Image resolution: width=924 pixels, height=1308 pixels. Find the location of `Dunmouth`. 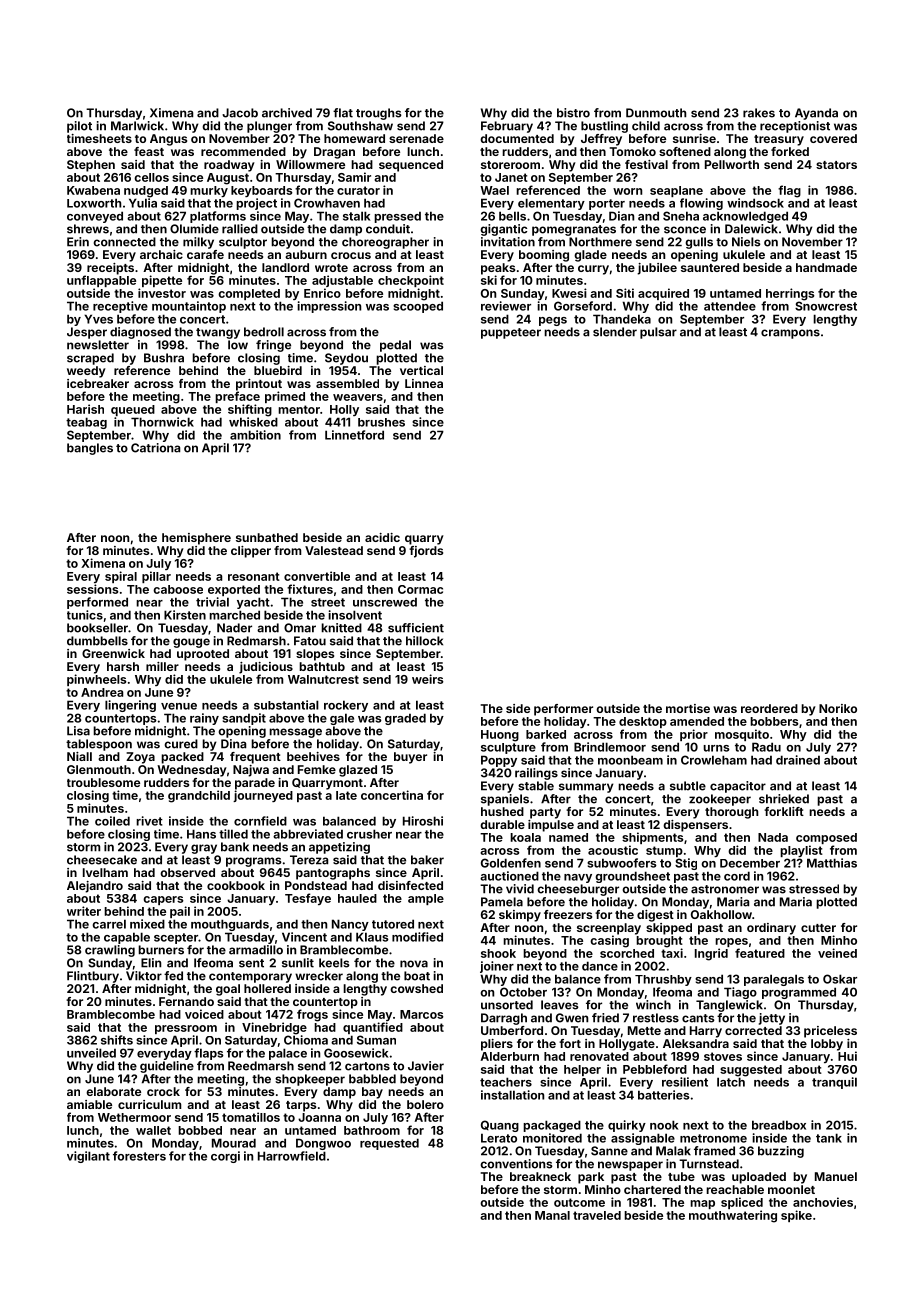

Dunmouth is located at coordinates (656, 113).
